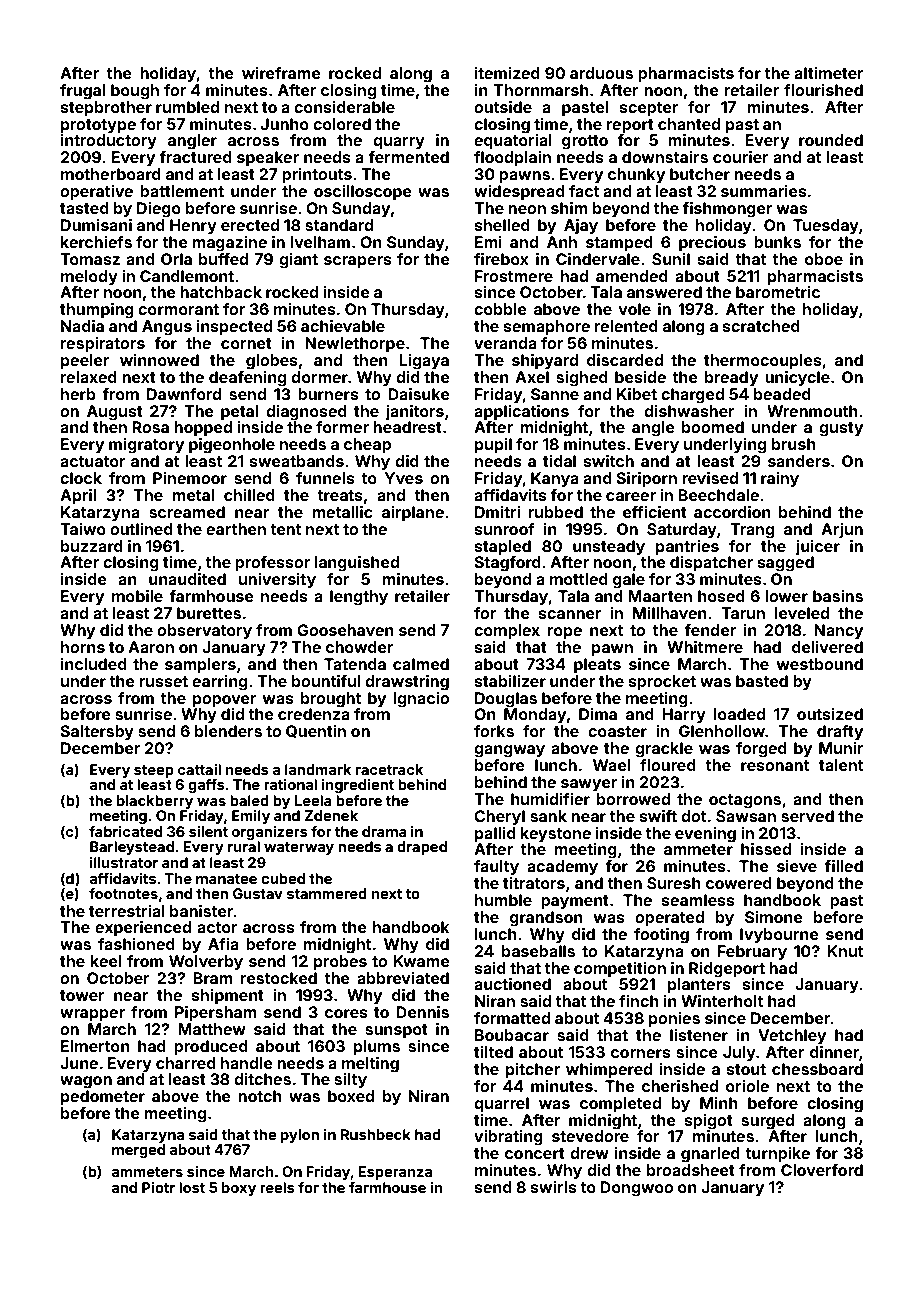 This page has height=1308, width=924. I want to click on samplers, so click(200, 666).
